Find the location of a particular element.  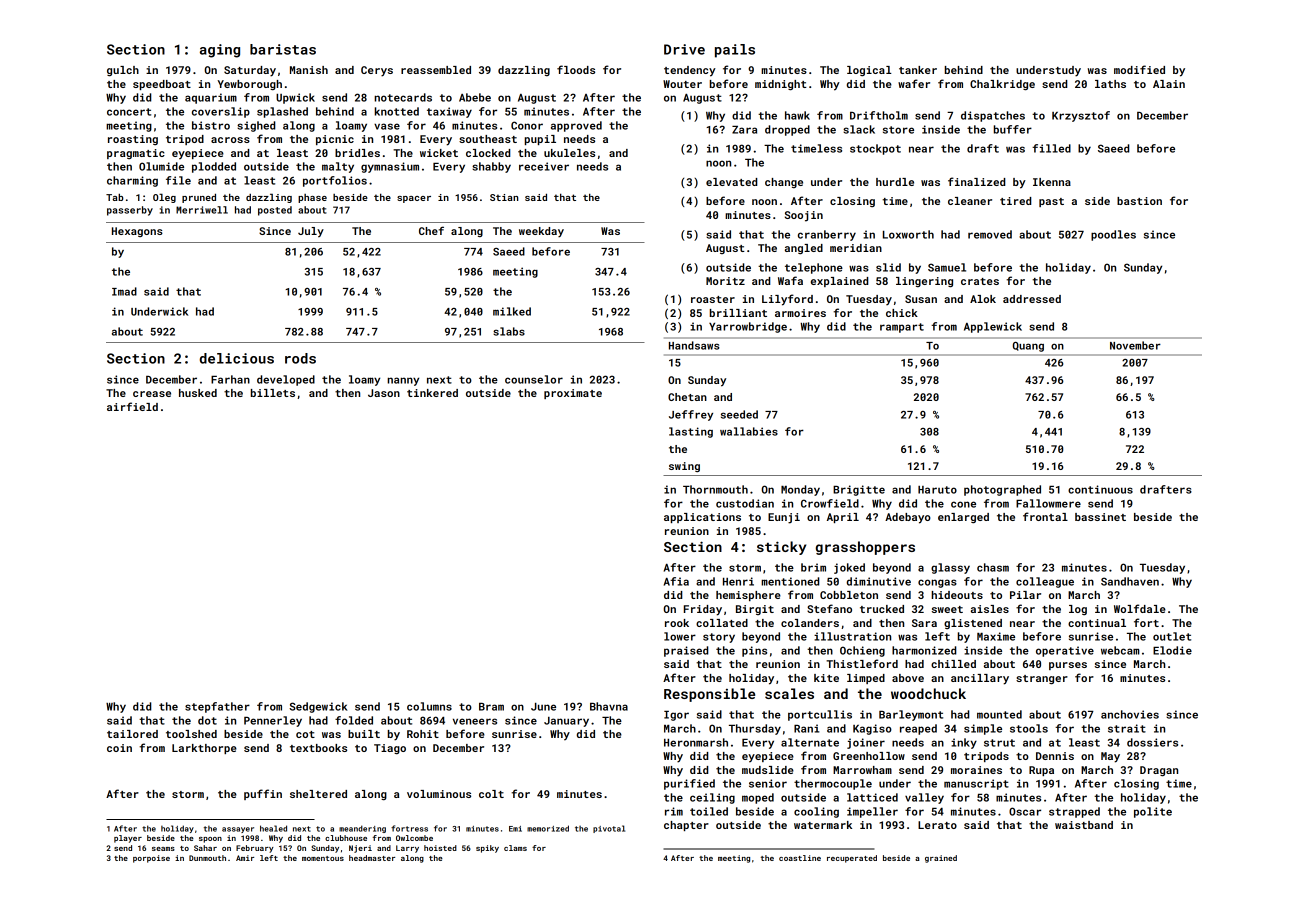

grained is located at coordinates (941, 859).
